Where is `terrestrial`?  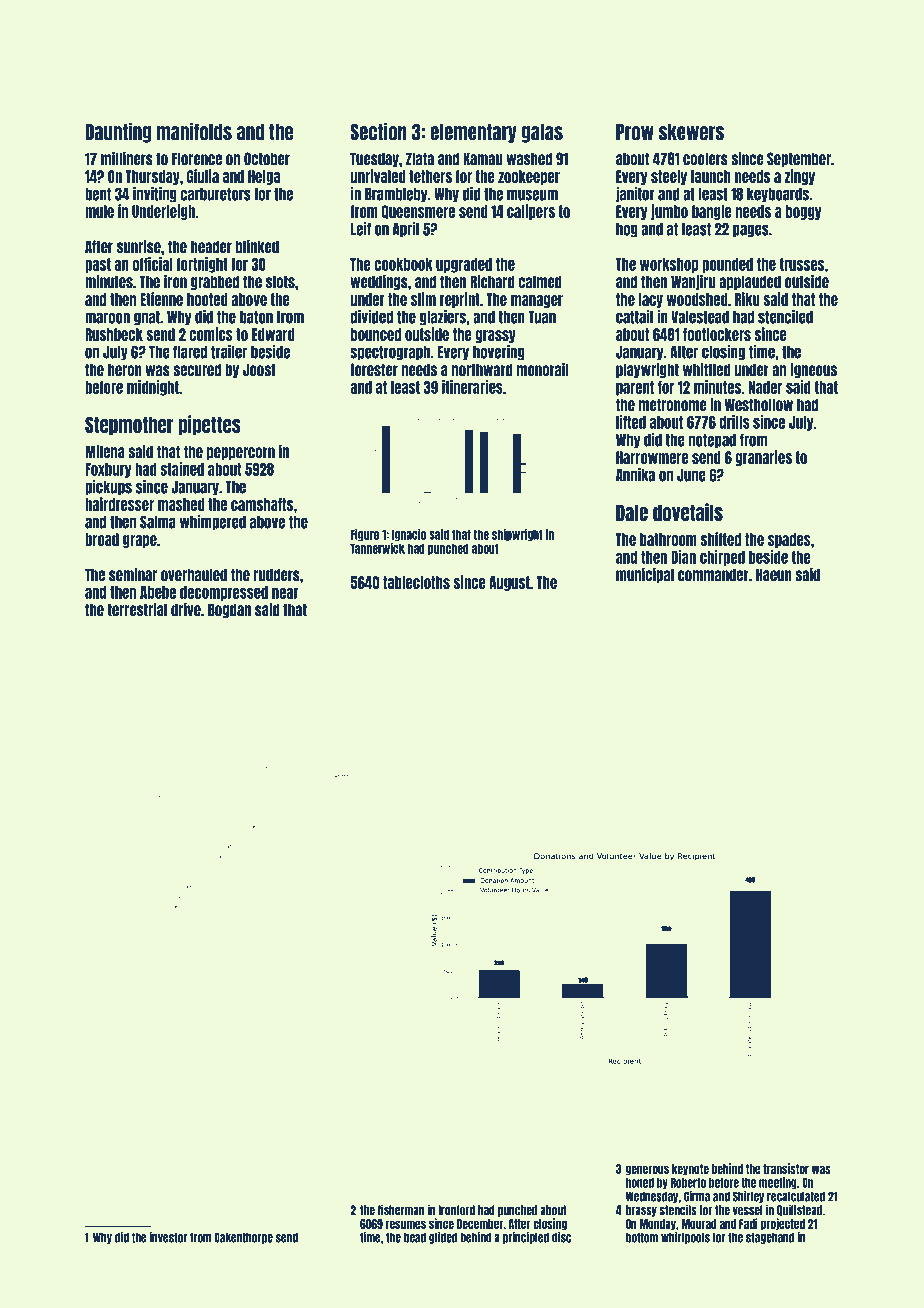 terrestrial is located at coordinates (137, 609).
